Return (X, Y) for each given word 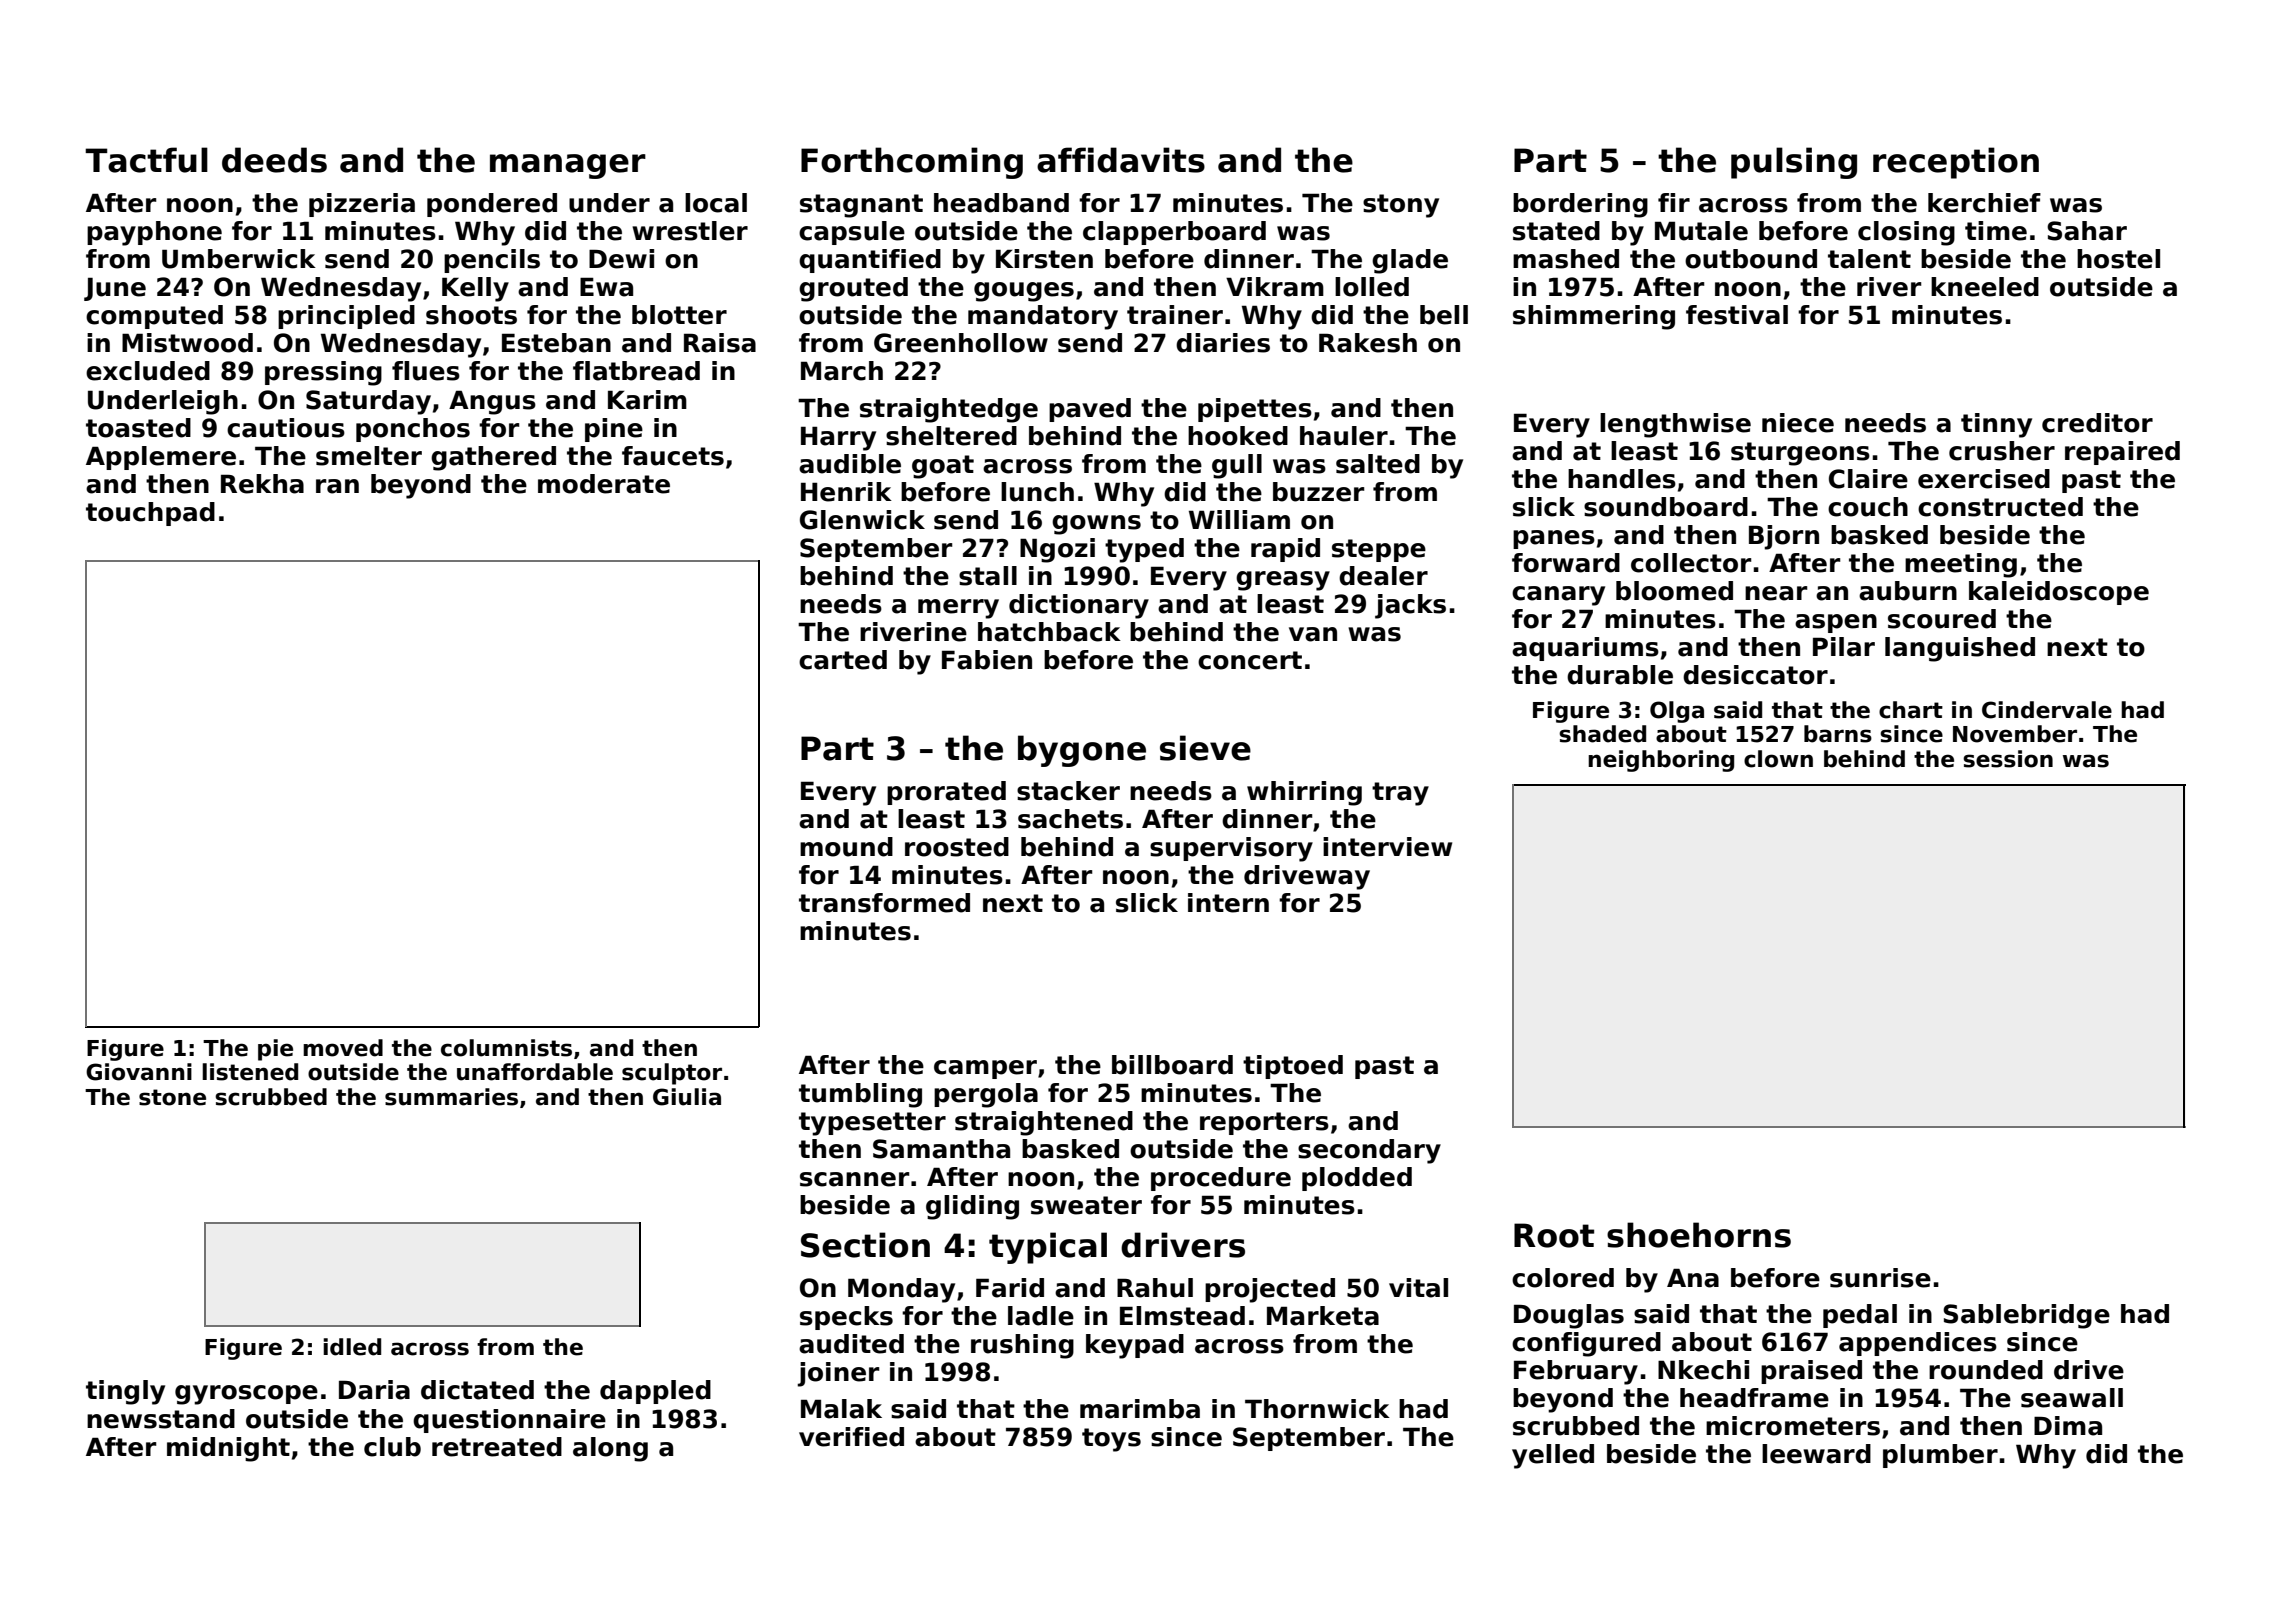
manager (568, 166)
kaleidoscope (2059, 593)
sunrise (1880, 1278)
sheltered (951, 436)
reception (1956, 163)
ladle (1041, 1316)
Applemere (161, 458)
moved (343, 1048)
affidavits (1121, 160)
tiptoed (1293, 1067)
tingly (125, 1392)
